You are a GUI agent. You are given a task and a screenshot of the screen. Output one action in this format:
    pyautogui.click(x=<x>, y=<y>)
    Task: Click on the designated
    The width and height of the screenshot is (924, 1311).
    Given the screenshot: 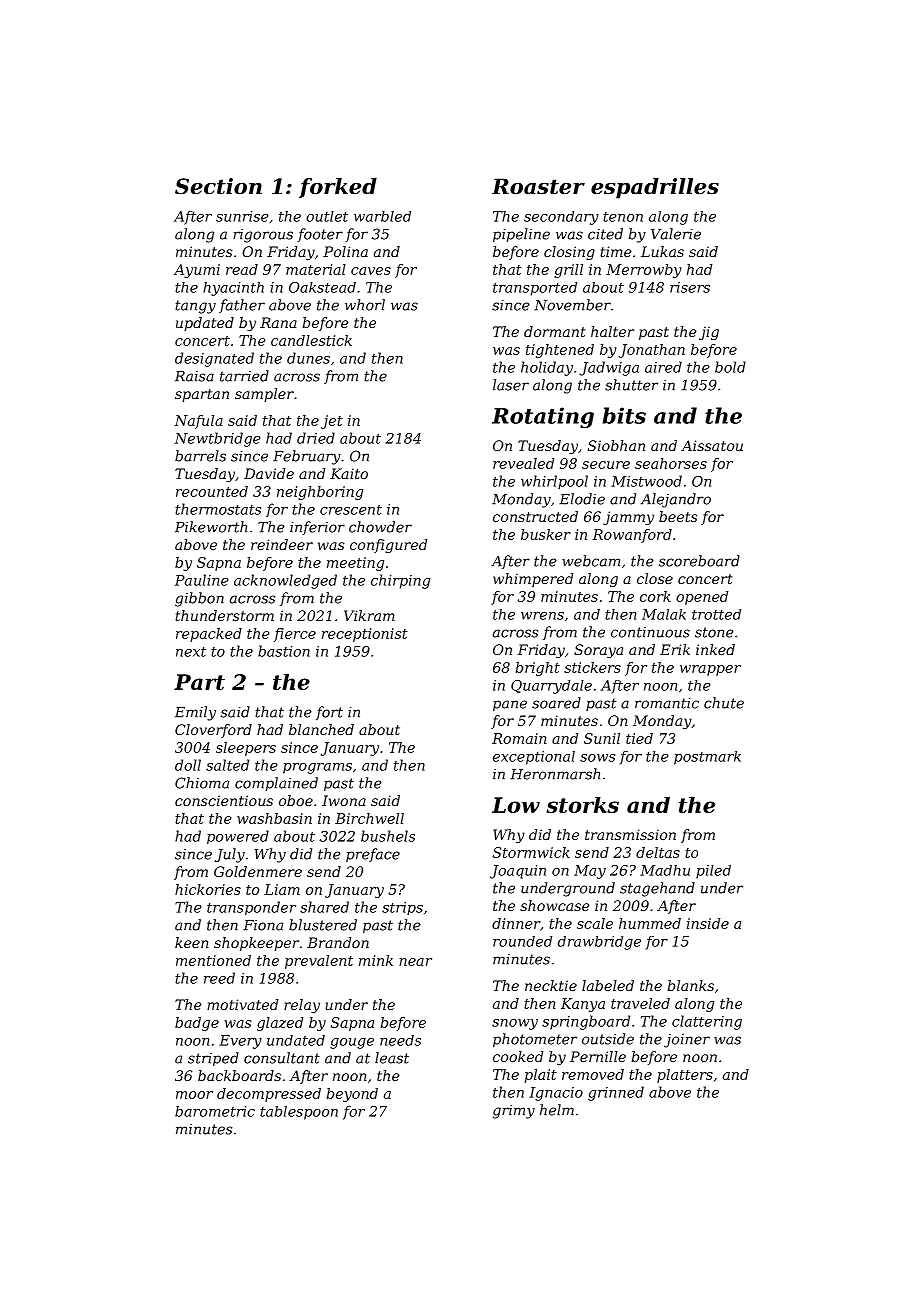 What is the action you would take?
    pyautogui.click(x=214, y=359)
